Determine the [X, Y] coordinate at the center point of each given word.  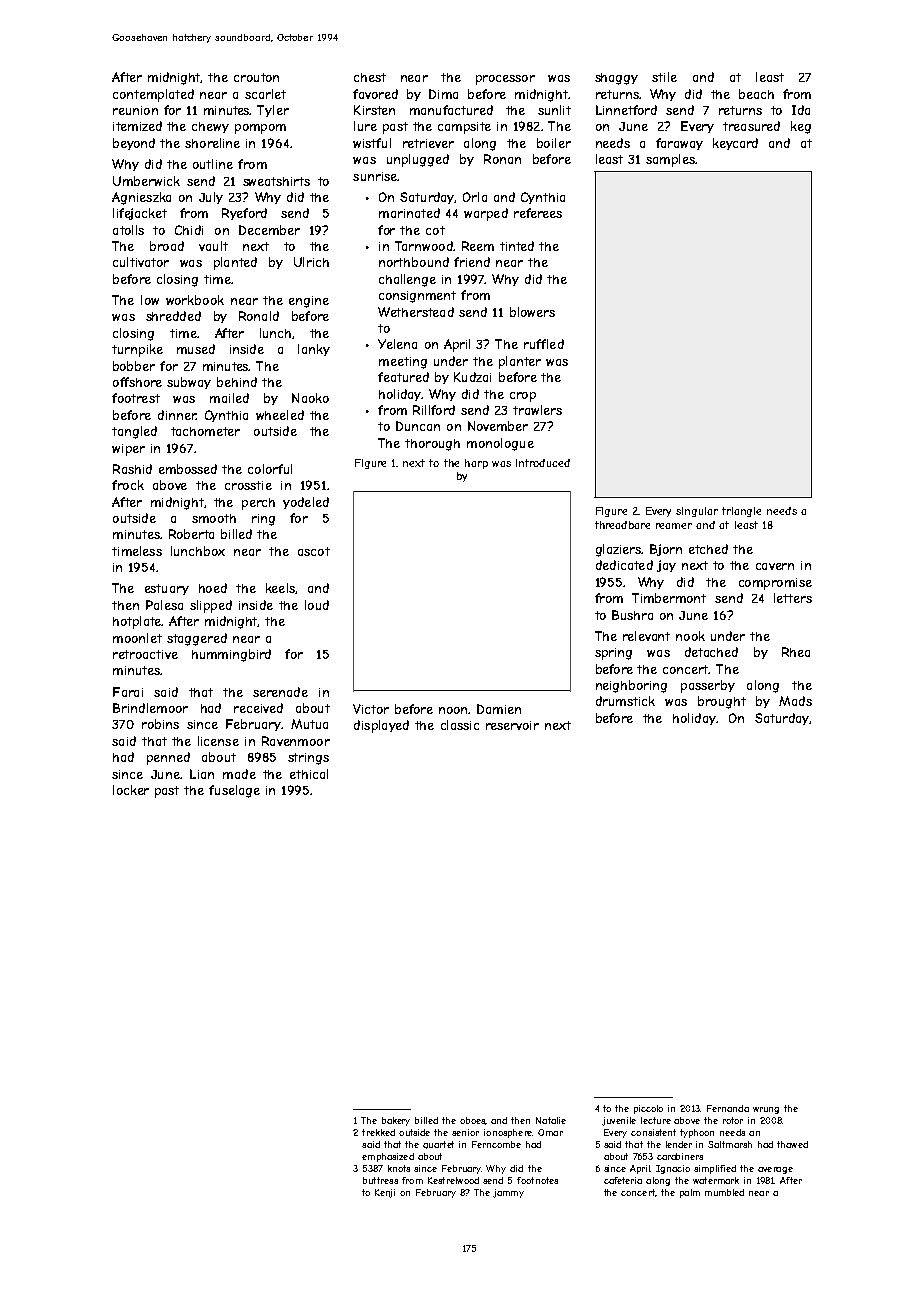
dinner [177, 415]
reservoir [512, 725]
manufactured [451, 110]
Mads [795, 701]
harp [476, 464]
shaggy [616, 79]
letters [793, 598]
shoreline [212, 143]
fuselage [234, 791]
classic [460, 725]
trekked [378, 1132]
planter [520, 362]
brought [722, 702]
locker [131, 790]
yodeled [306, 503]
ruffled [544, 344]
